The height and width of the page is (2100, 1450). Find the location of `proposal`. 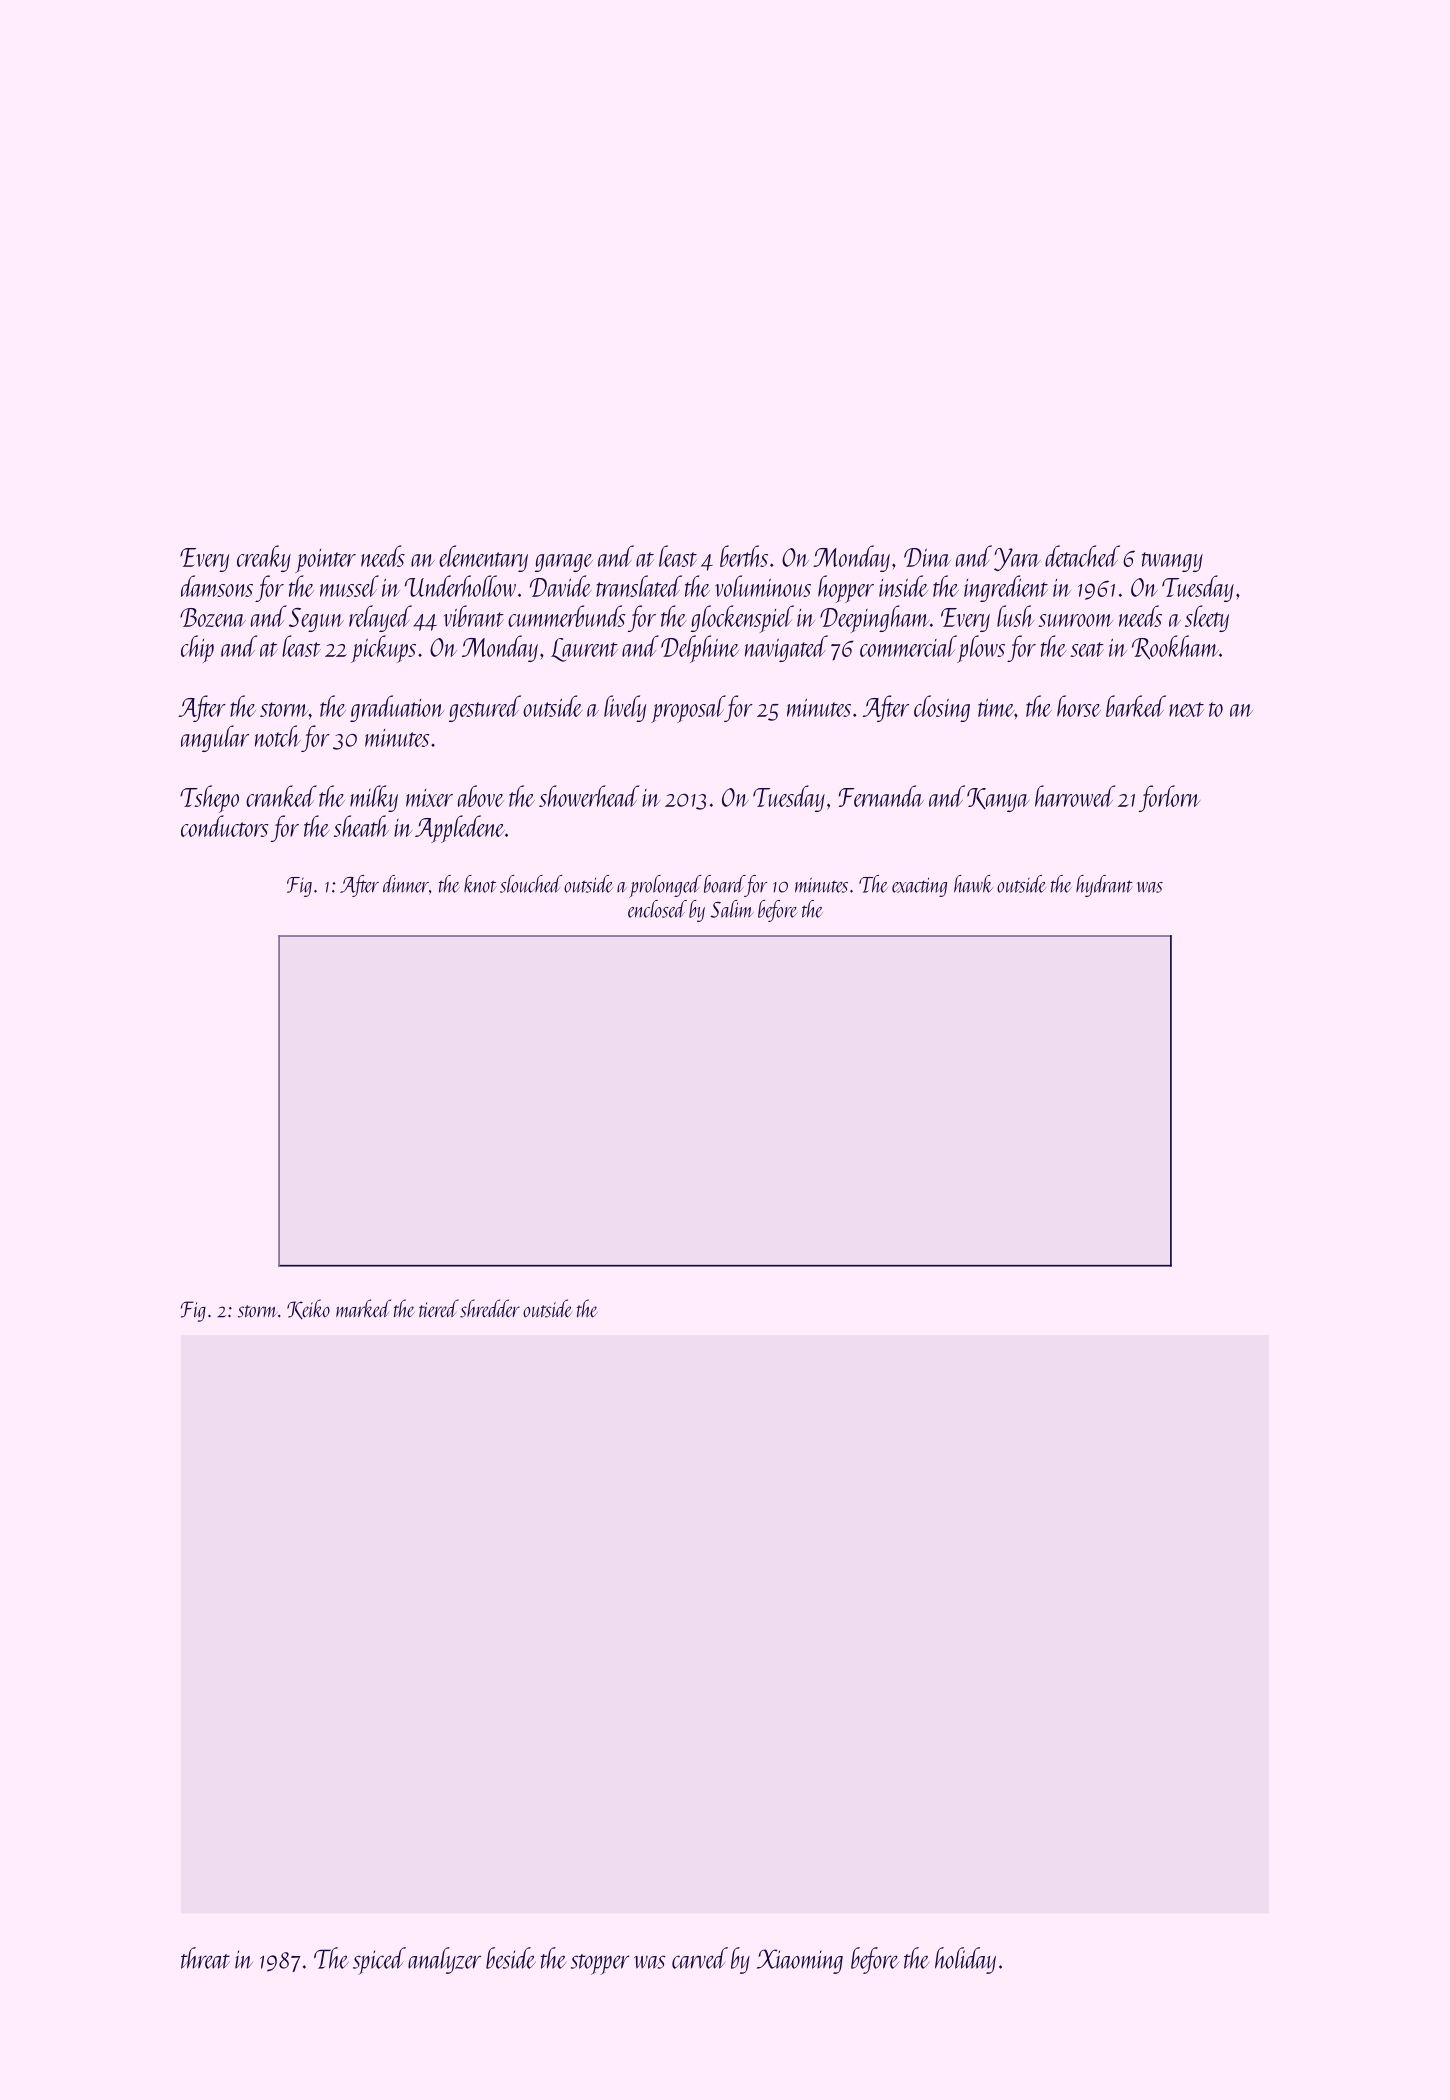

proposal is located at coordinates (688, 709).
